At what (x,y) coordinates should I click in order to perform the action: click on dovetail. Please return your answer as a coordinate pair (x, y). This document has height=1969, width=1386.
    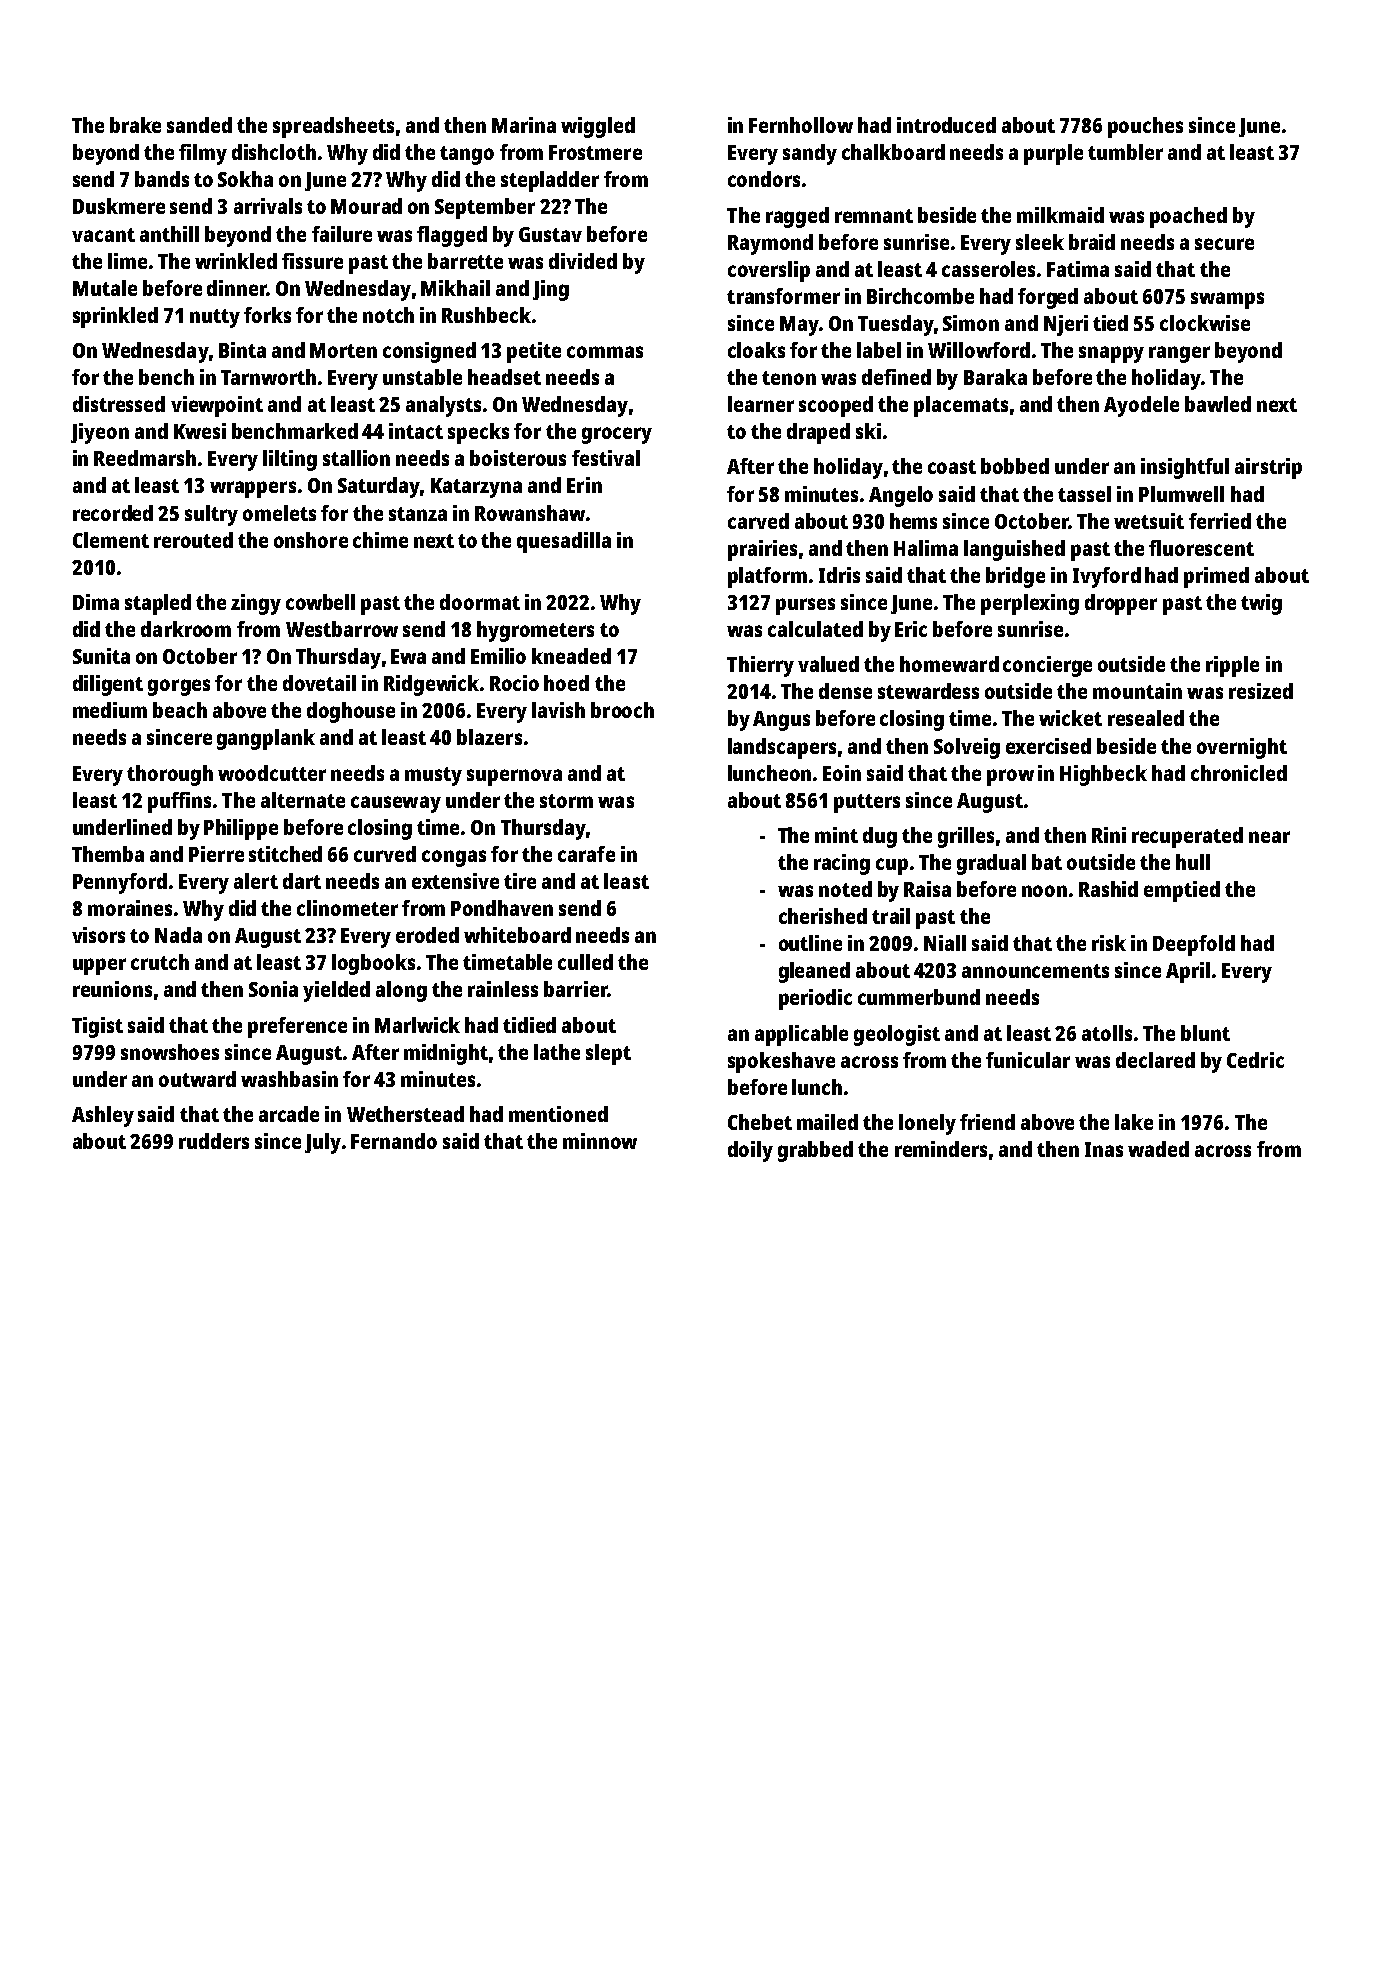
    Looking at the image, I should click on (319, 683).
